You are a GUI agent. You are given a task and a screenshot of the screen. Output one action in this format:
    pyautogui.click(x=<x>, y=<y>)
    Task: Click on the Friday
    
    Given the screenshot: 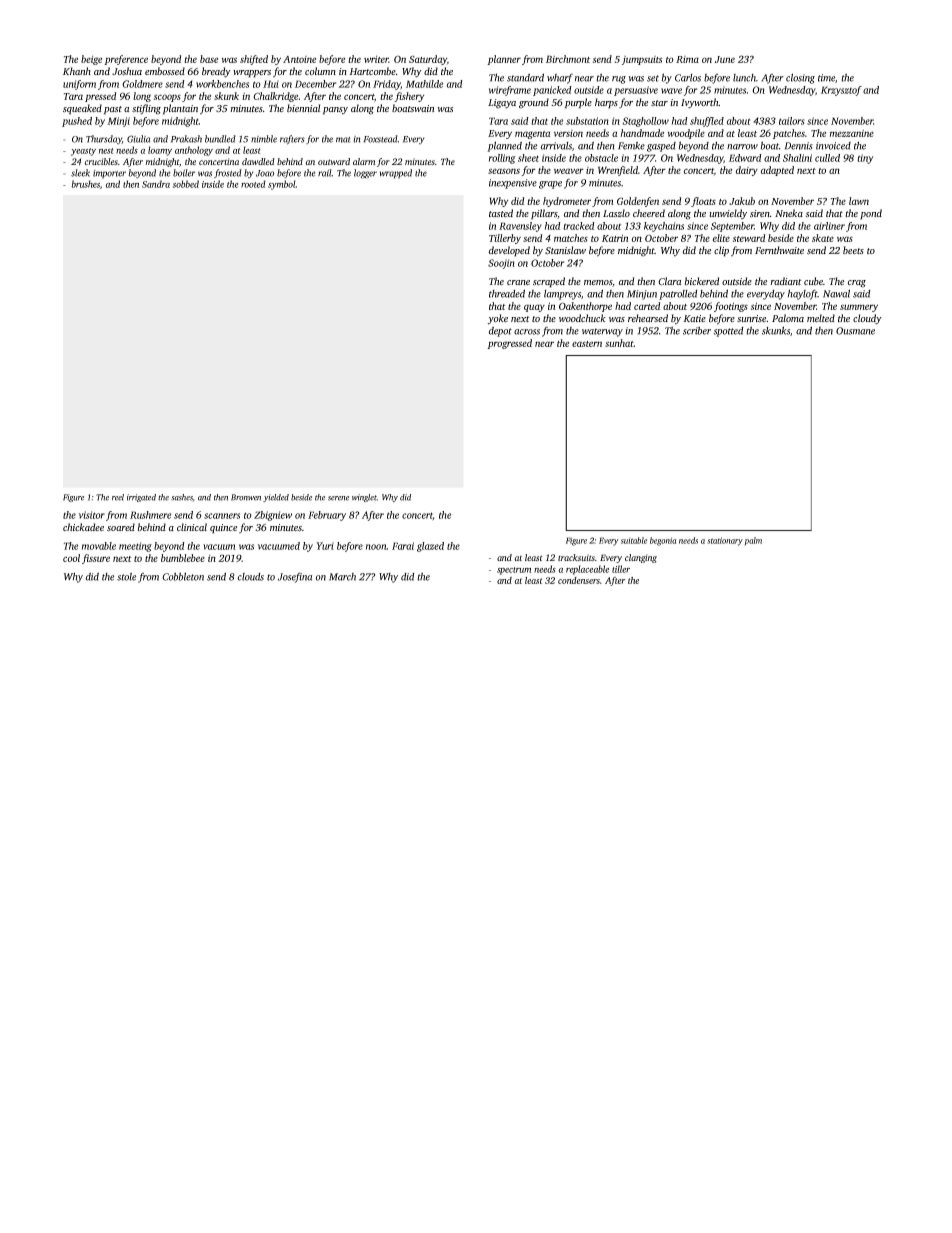 What is the action you would take?
    pyautogui.click(x=387, y=85)
